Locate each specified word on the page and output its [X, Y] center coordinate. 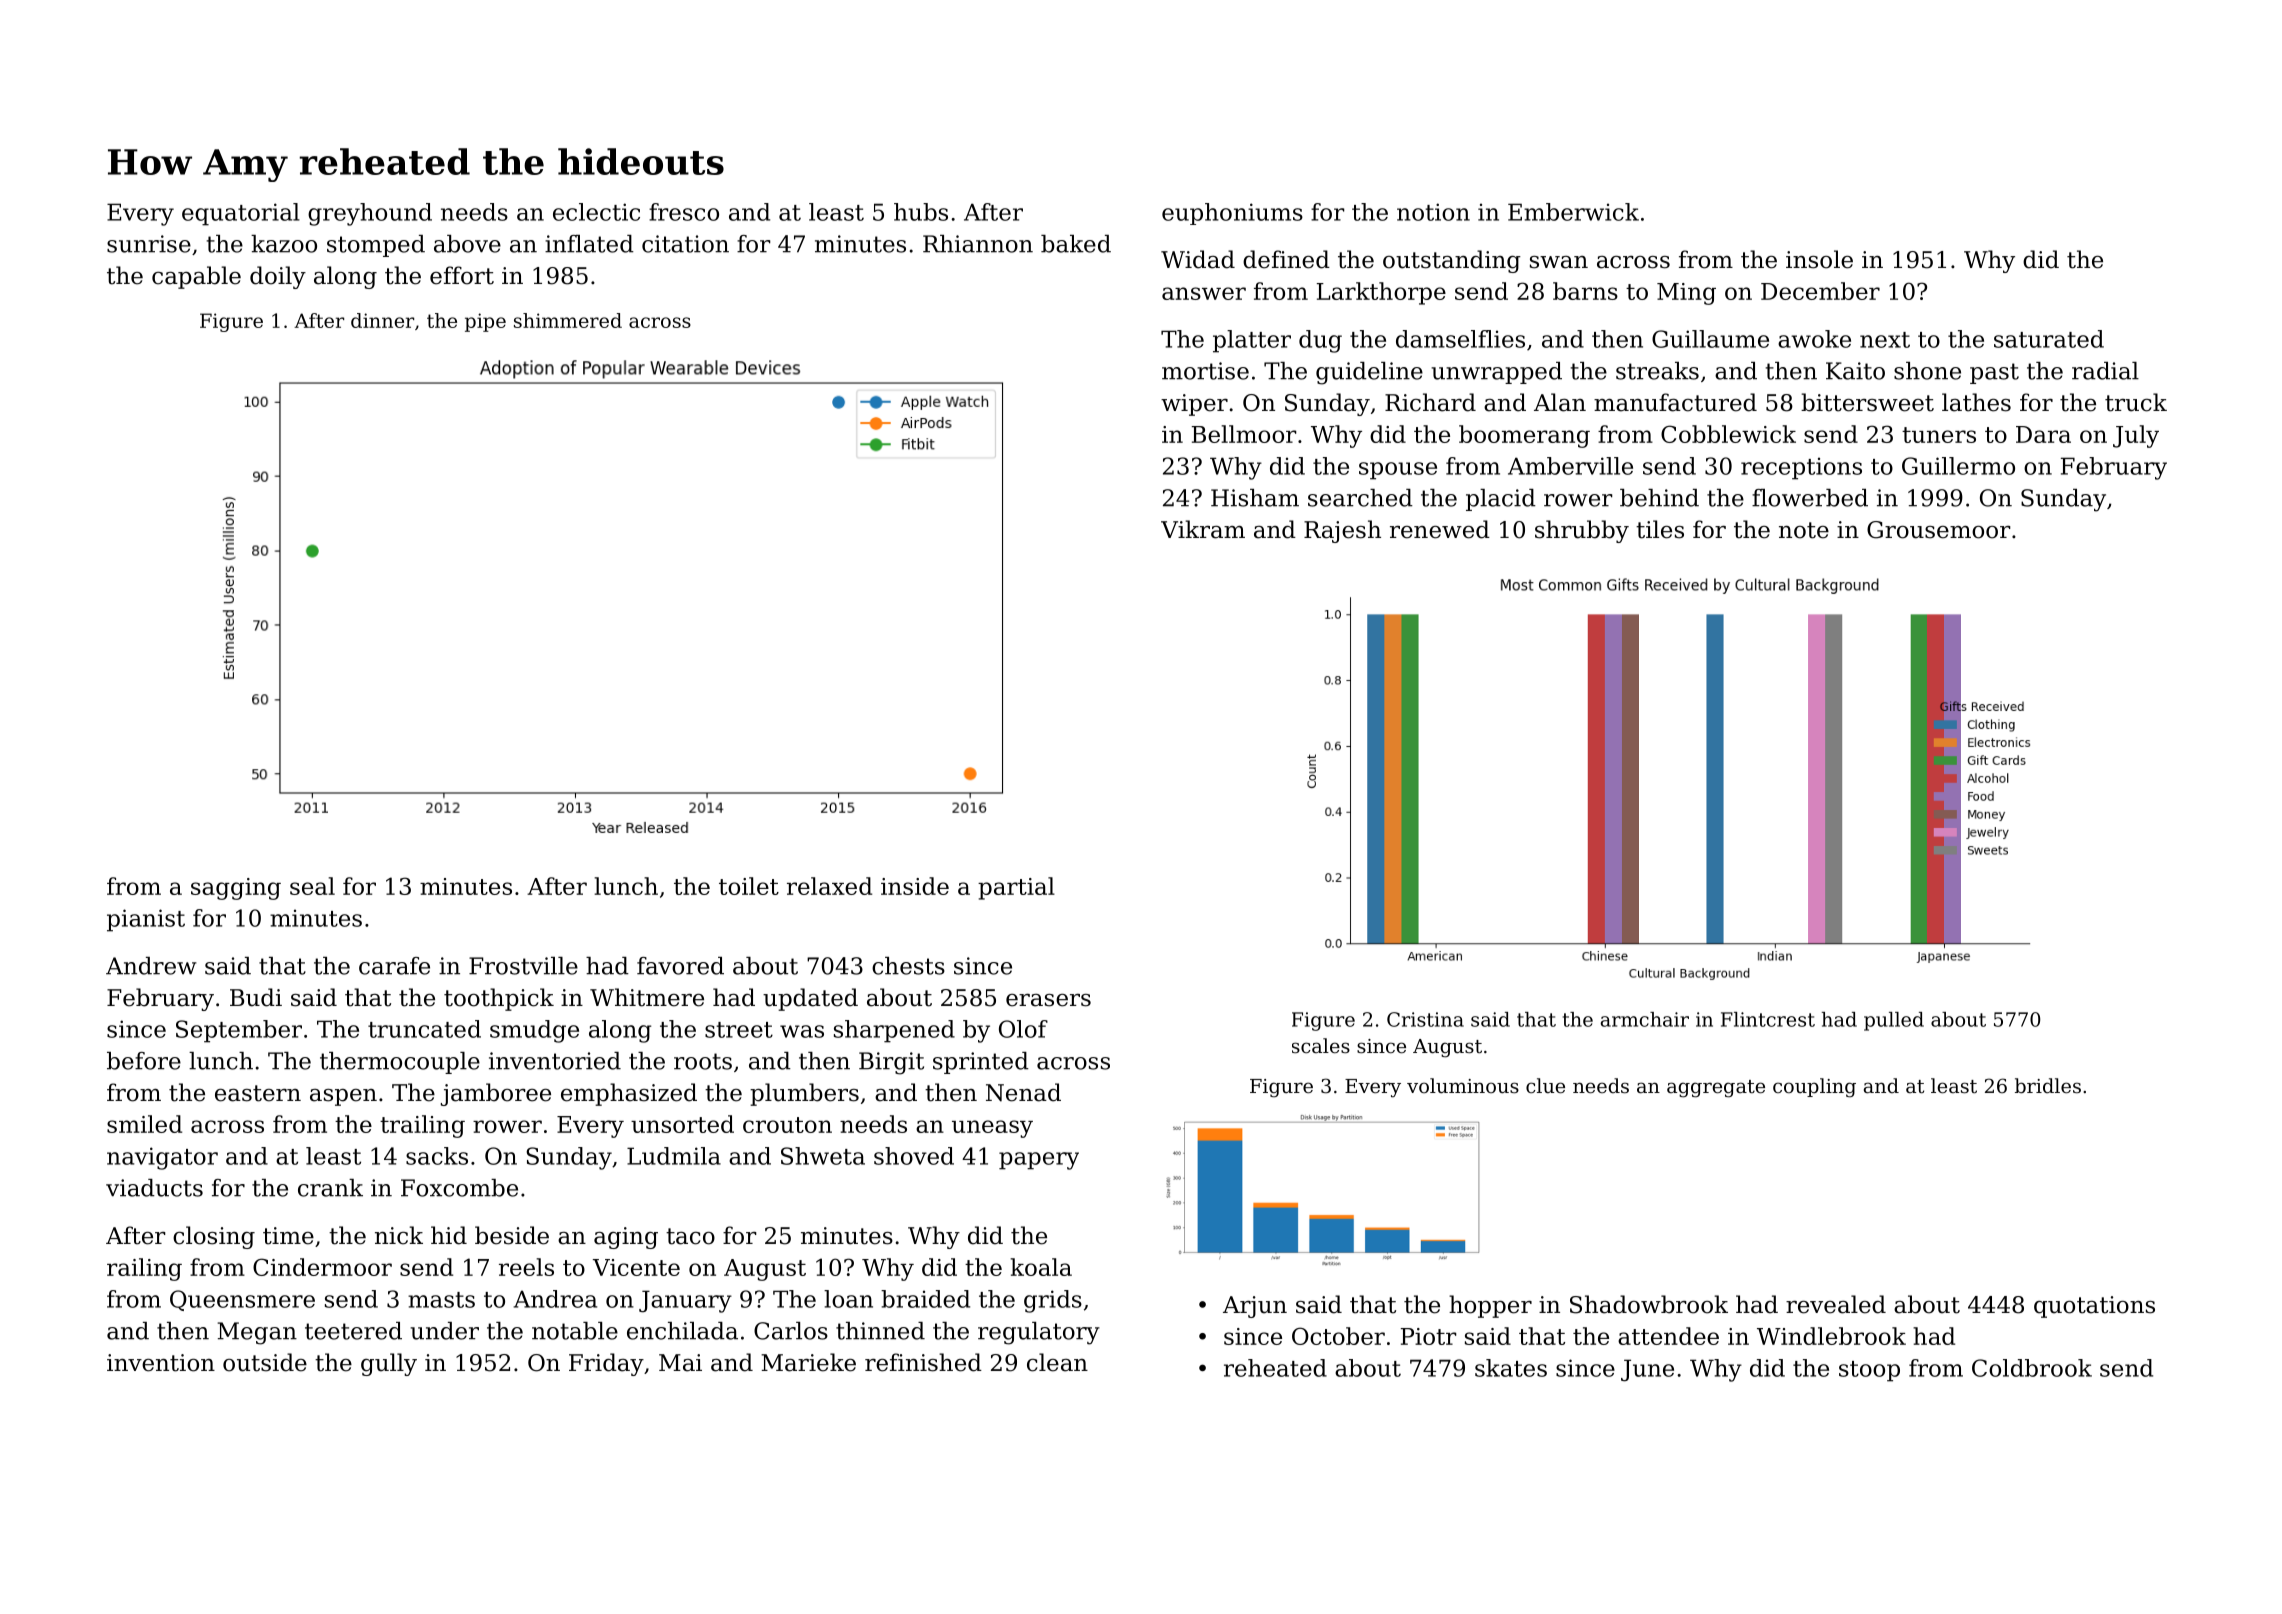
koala [1041, 1267]
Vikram [1203, 529]
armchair [1645, 1019]
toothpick [499, 999]
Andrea [555, 1299]
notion [1433, 212]
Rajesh [1342, 531]
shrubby [1582, 531]
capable [196, 277]
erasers [1048, 1000]
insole [1819, 259]
